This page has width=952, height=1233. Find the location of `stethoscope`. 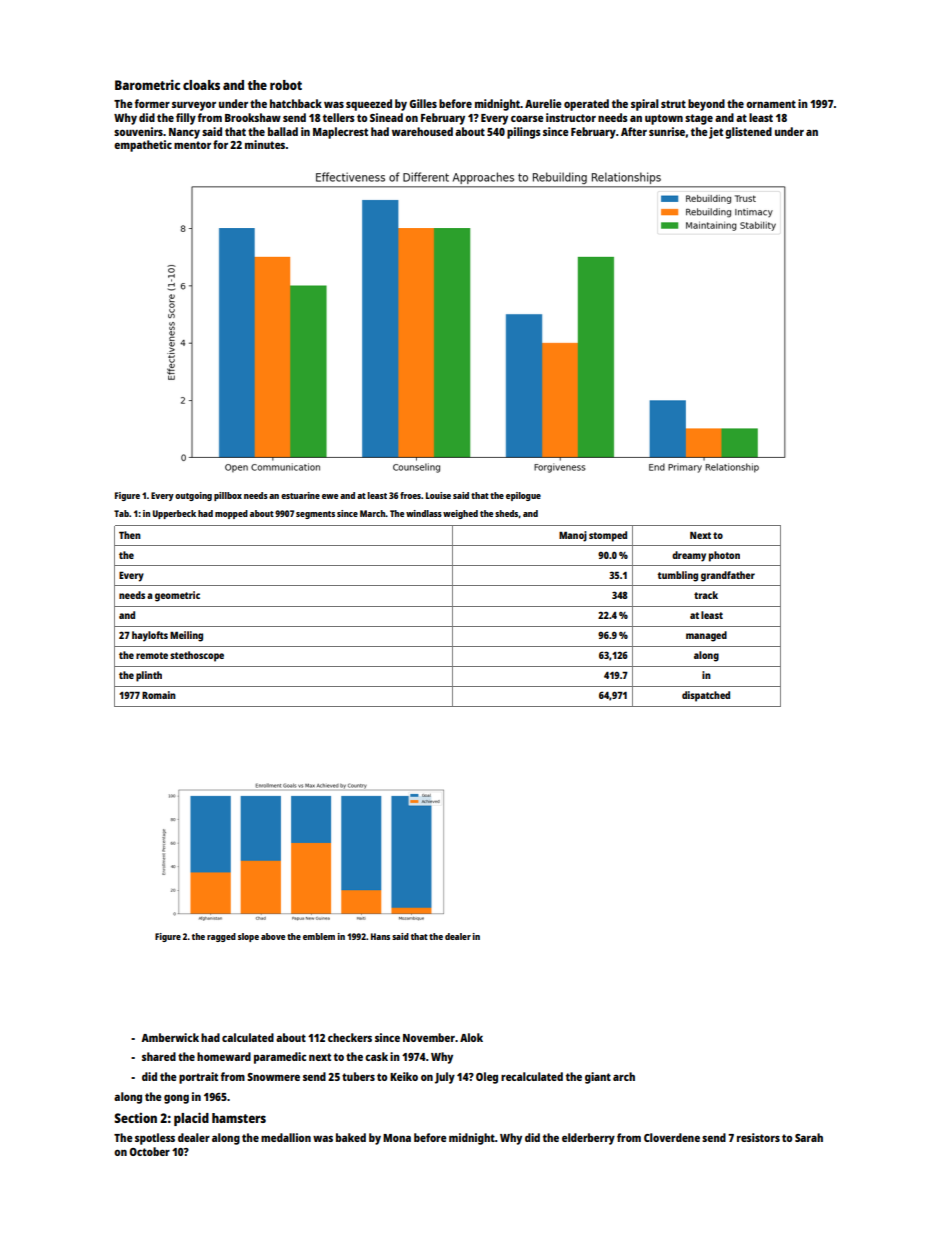

stethoscope is located at coordinates (197, 656).
